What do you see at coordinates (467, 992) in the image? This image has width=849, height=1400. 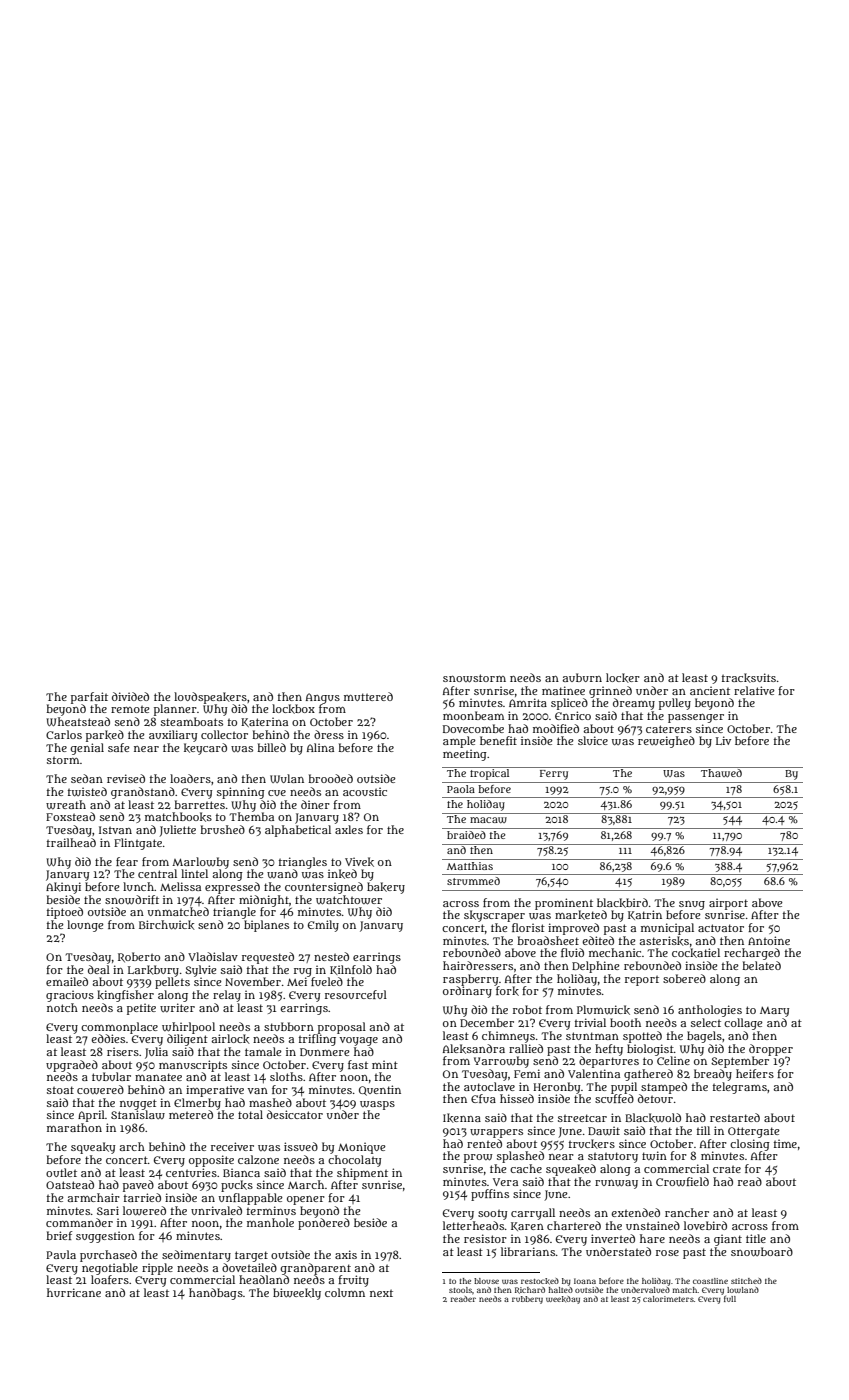 I see `ordinary` at bounding box center [467, 992].
